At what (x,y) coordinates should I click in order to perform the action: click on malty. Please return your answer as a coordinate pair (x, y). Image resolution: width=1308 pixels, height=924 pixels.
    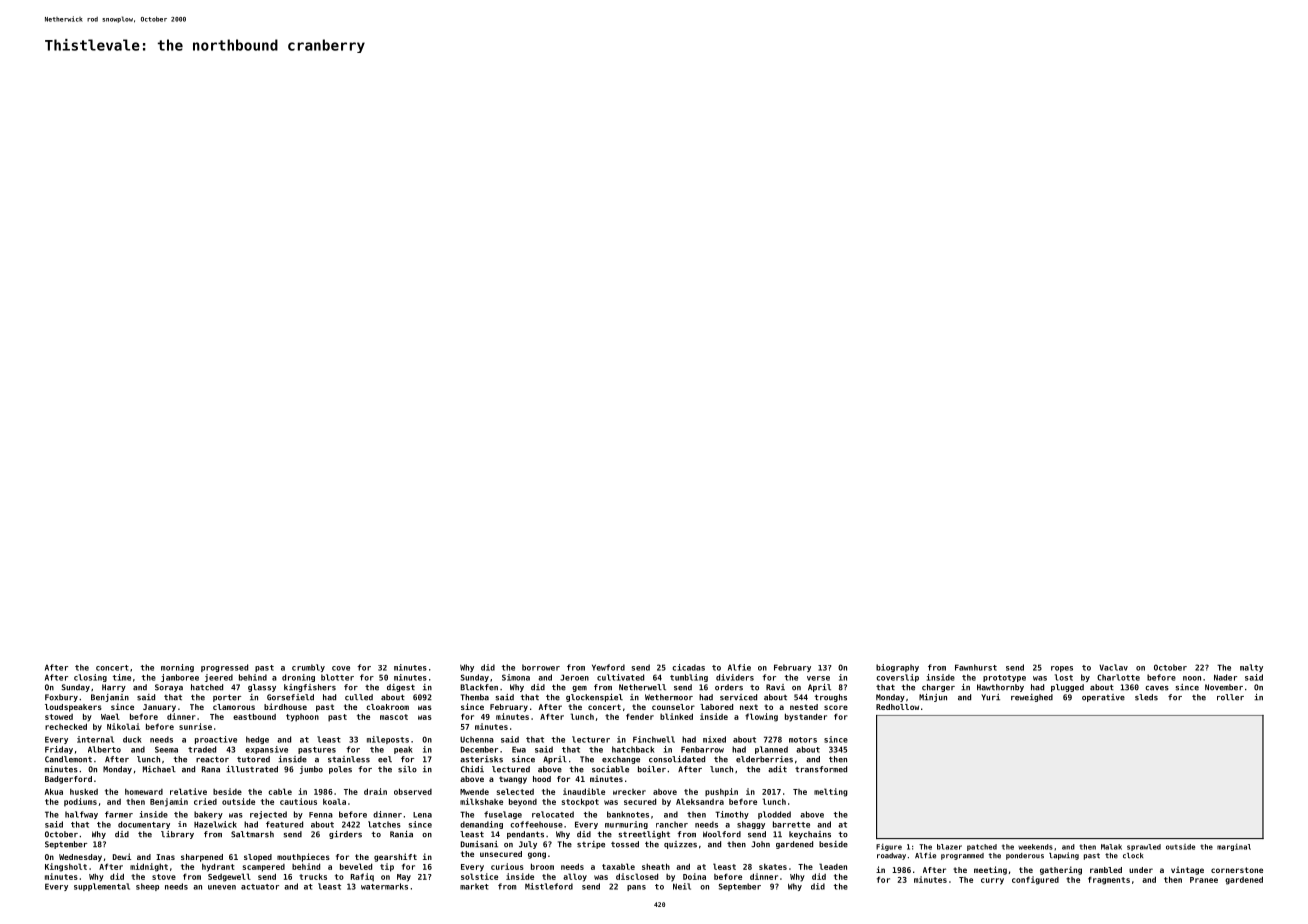
    Looking at the image, I should click on (1251, 668).
